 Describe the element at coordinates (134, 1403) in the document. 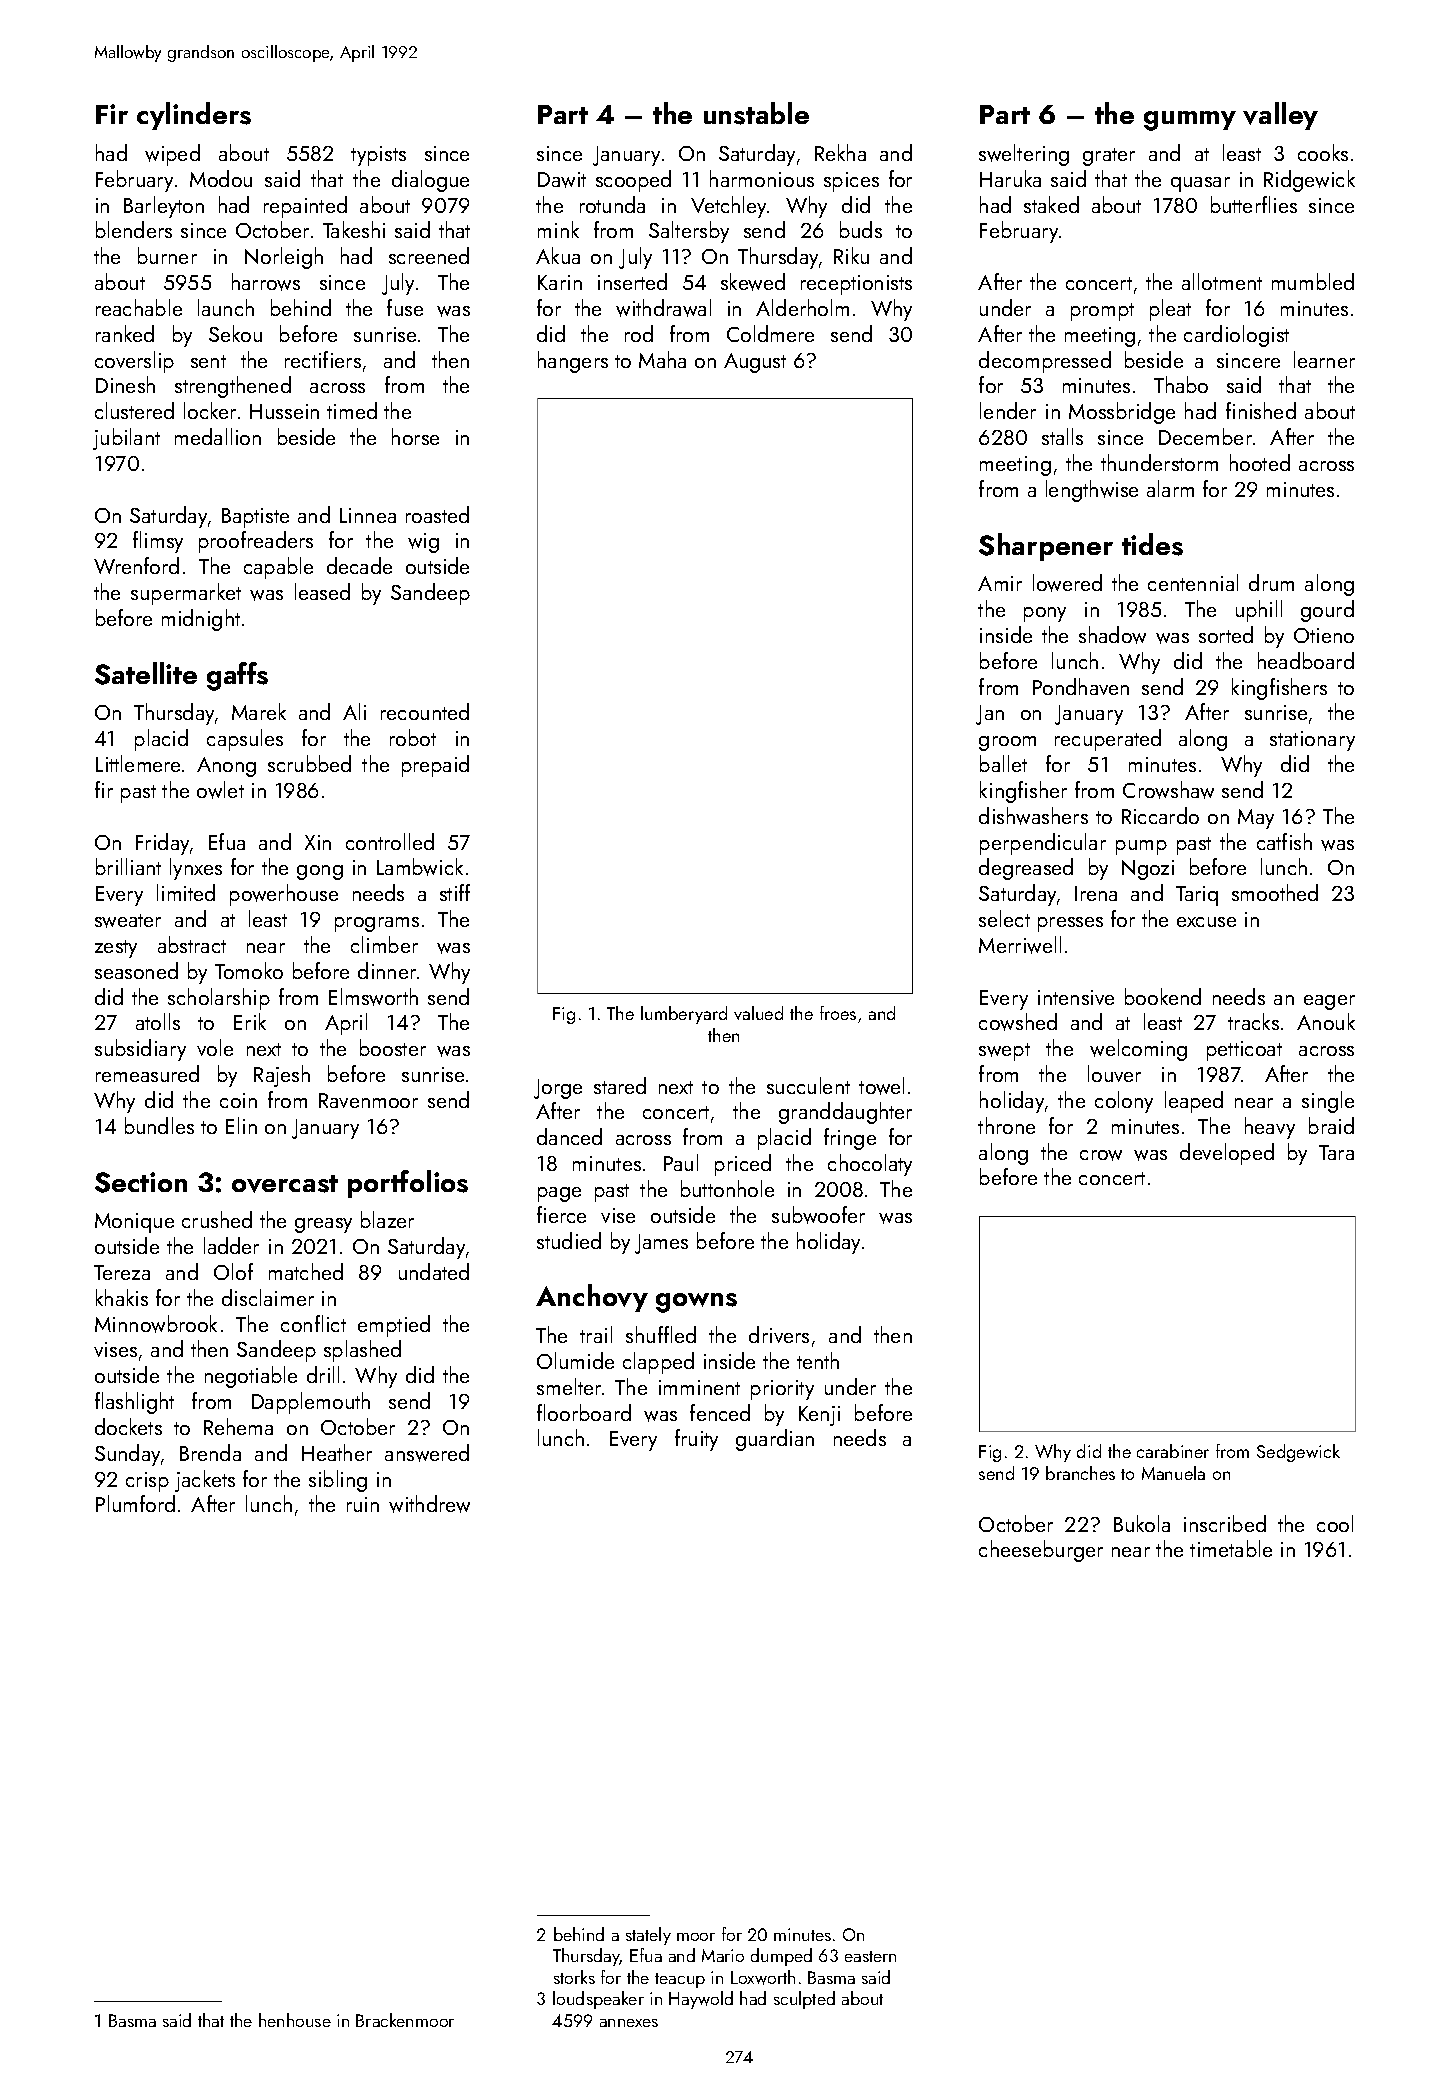

I see `flashlight` at that location.
